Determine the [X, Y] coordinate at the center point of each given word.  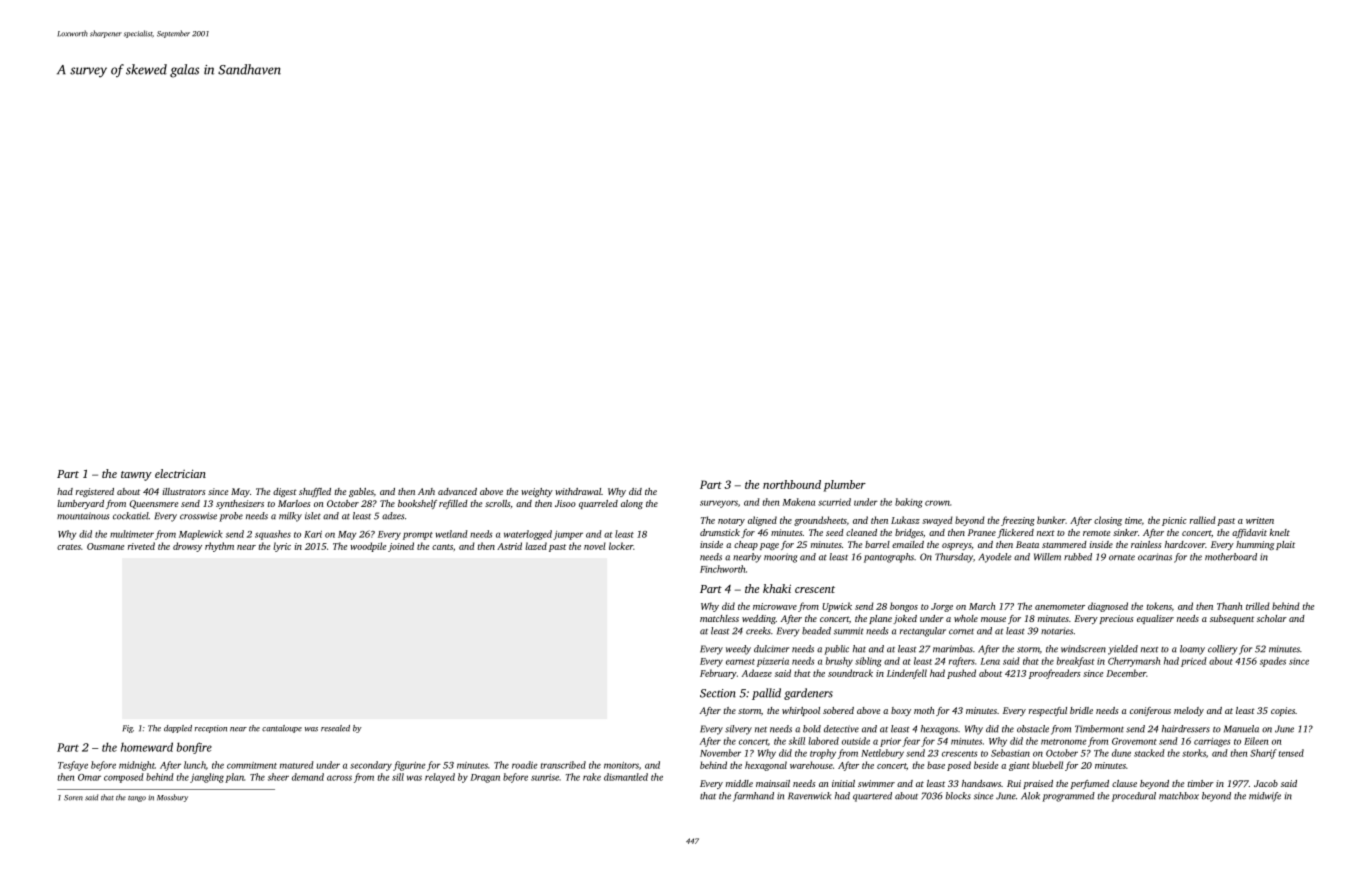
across [339, 778]
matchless [719, 618]
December [1126, 673]
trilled [1258, 606]
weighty [537, 492]
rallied [1203, 520]
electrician [180, 473]
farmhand [753, 797]
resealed [335, 728]
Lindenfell [907, 674]
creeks [758, 631]
